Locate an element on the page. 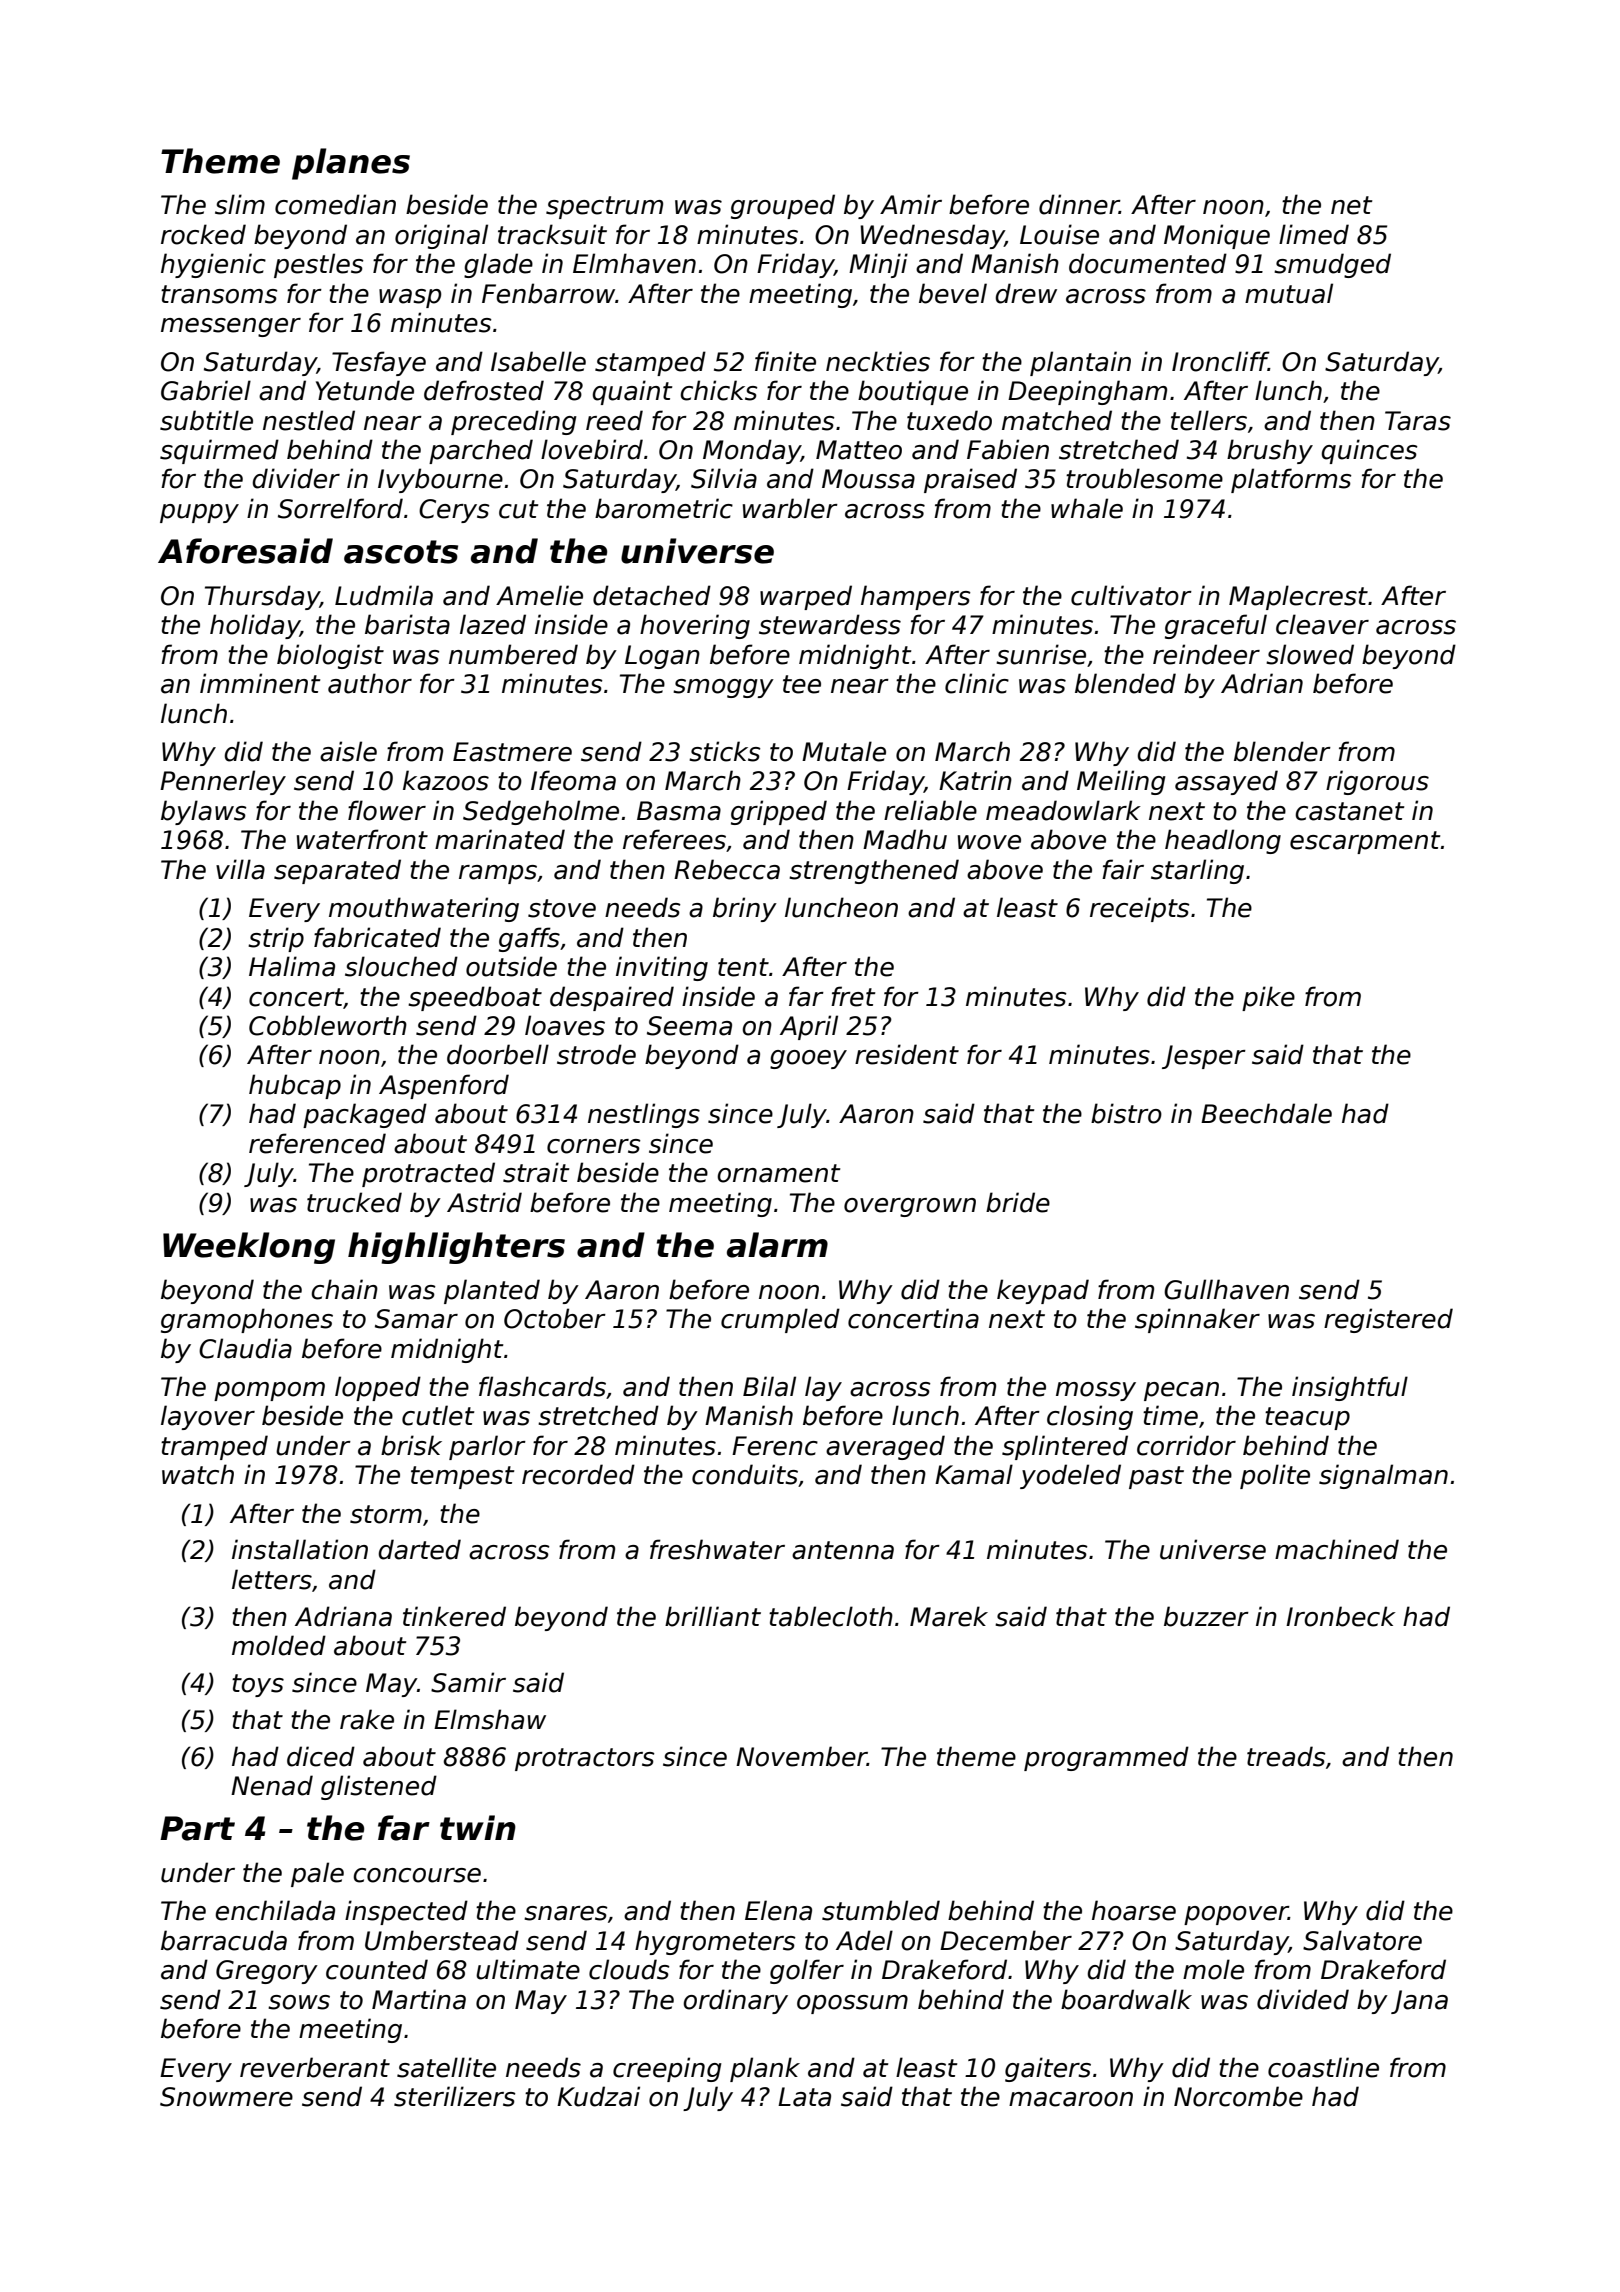 The width and height of the page is (1620, 2292). pike is located at coordinates (1268, 998).
